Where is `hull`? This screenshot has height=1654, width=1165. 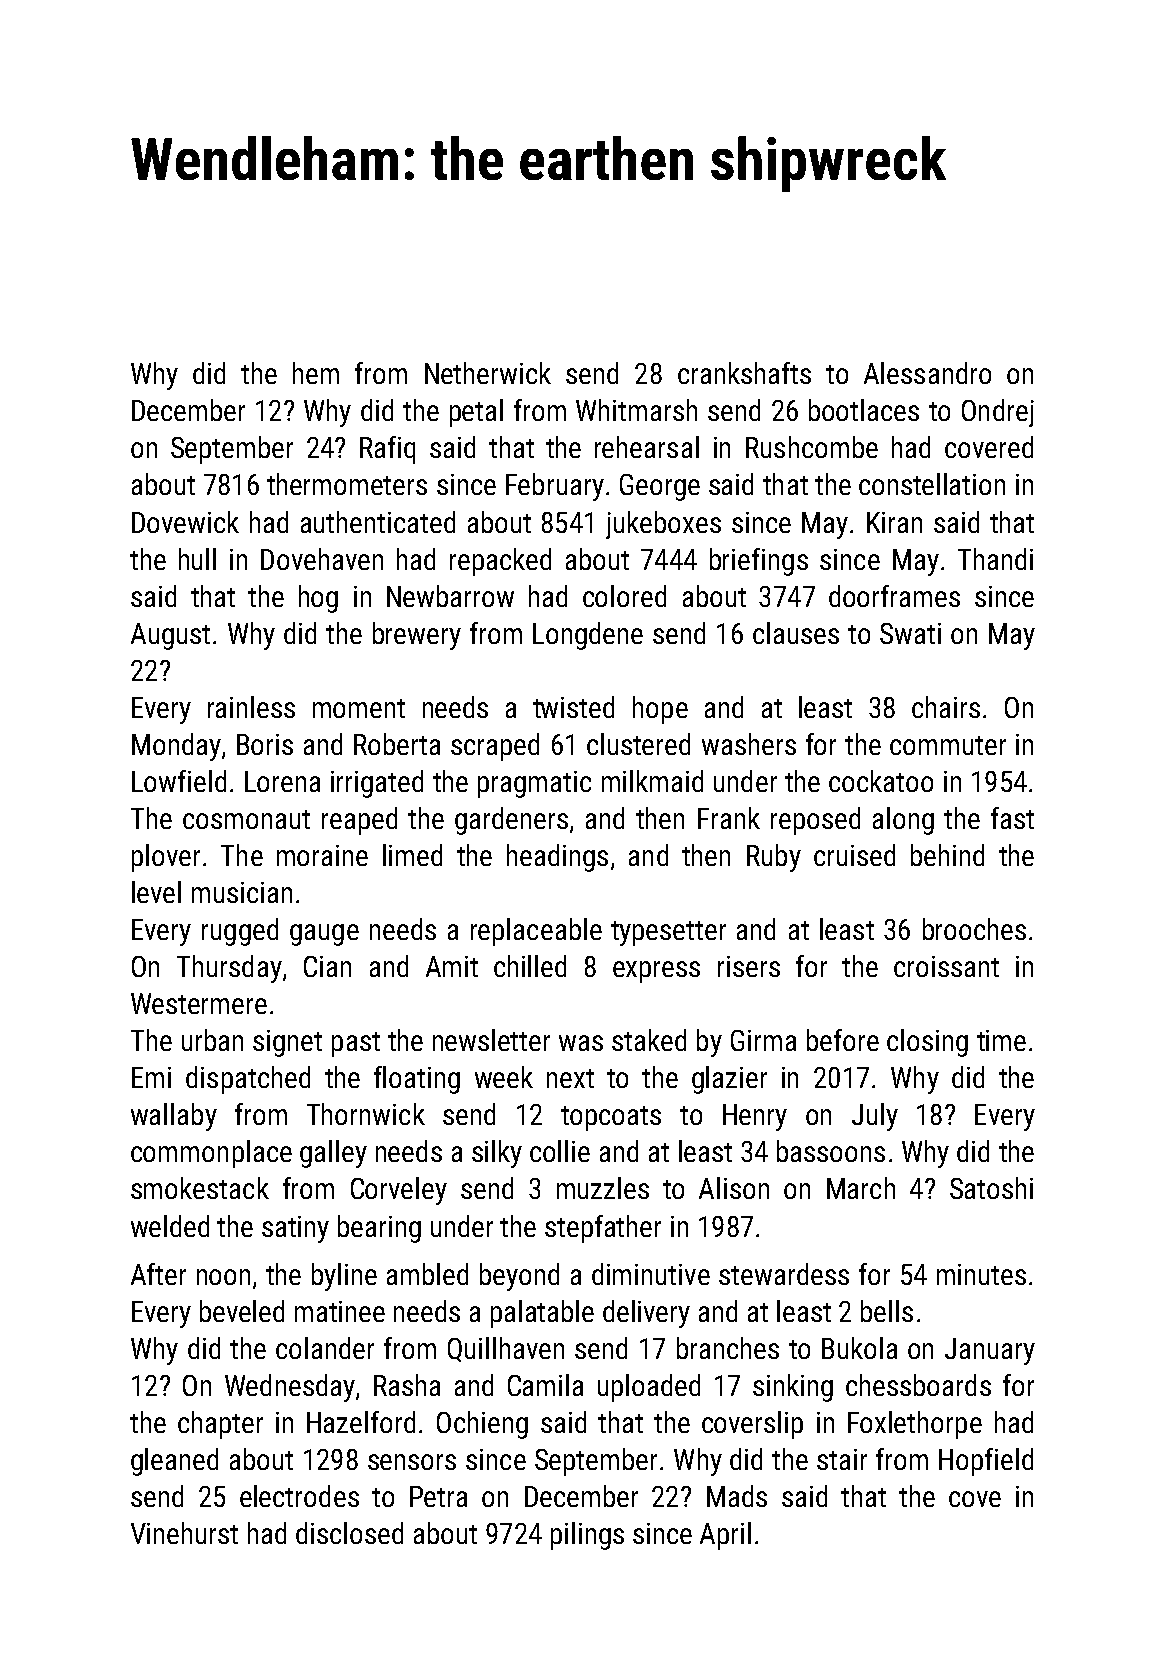
hull is located at coordinates (197, 559).
